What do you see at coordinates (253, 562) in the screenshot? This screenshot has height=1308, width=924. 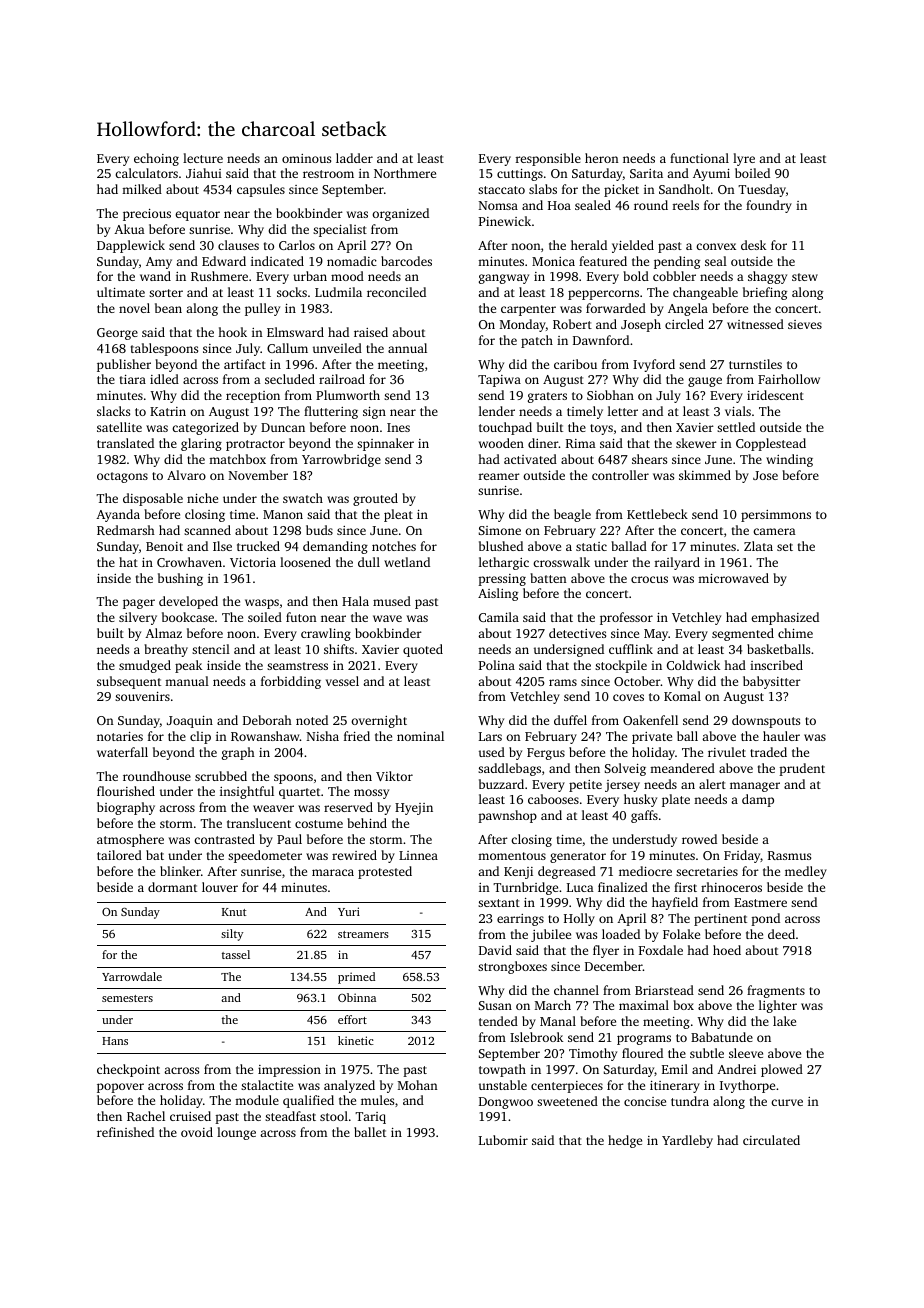 I see `Victoria` at bounding box center [253, 562].
